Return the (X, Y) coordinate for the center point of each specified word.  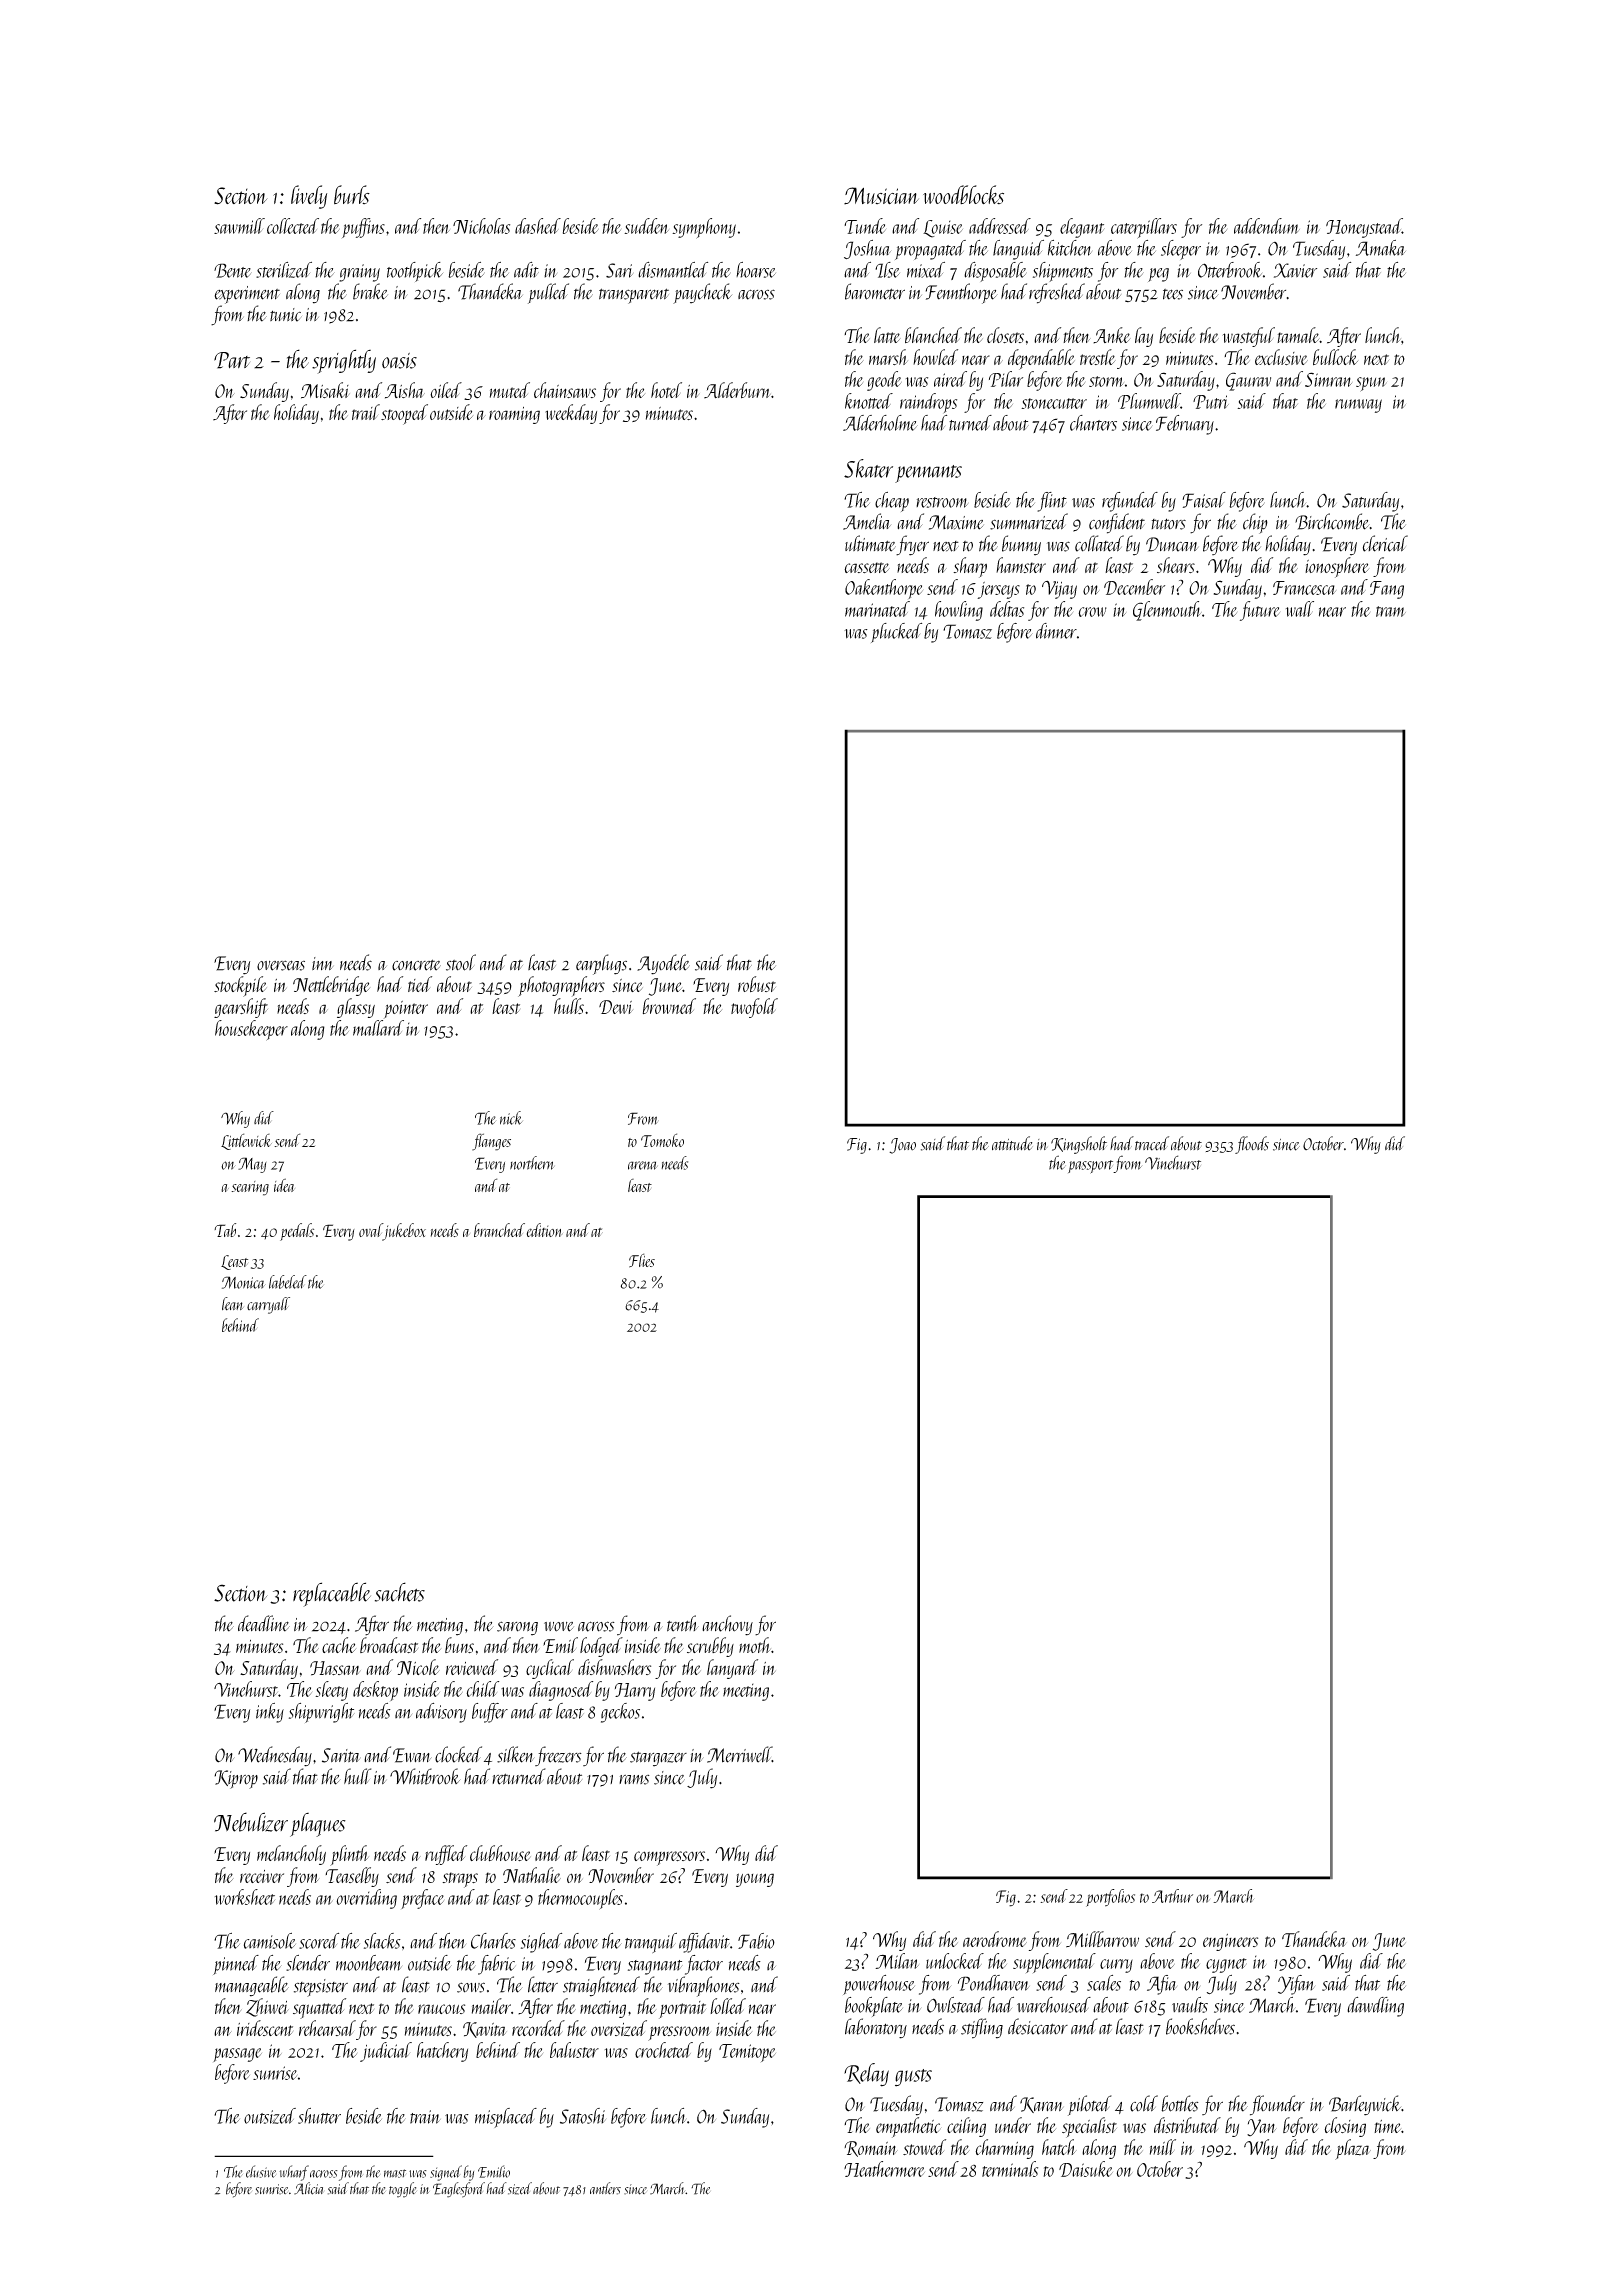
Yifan (1296, 1985)
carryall (268, 1305)
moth (755, 1645)
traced (1152, 1143)
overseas (281, 965)
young (755, 1880)
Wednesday (275, 1756)
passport (1091, 1167)
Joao (902, 1146)
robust (757, 984)
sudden (646, 226)
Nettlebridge (331, 986)
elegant (1082, 228)
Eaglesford (459, 2190)
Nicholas (481, 226)
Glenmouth (1167, 611)
